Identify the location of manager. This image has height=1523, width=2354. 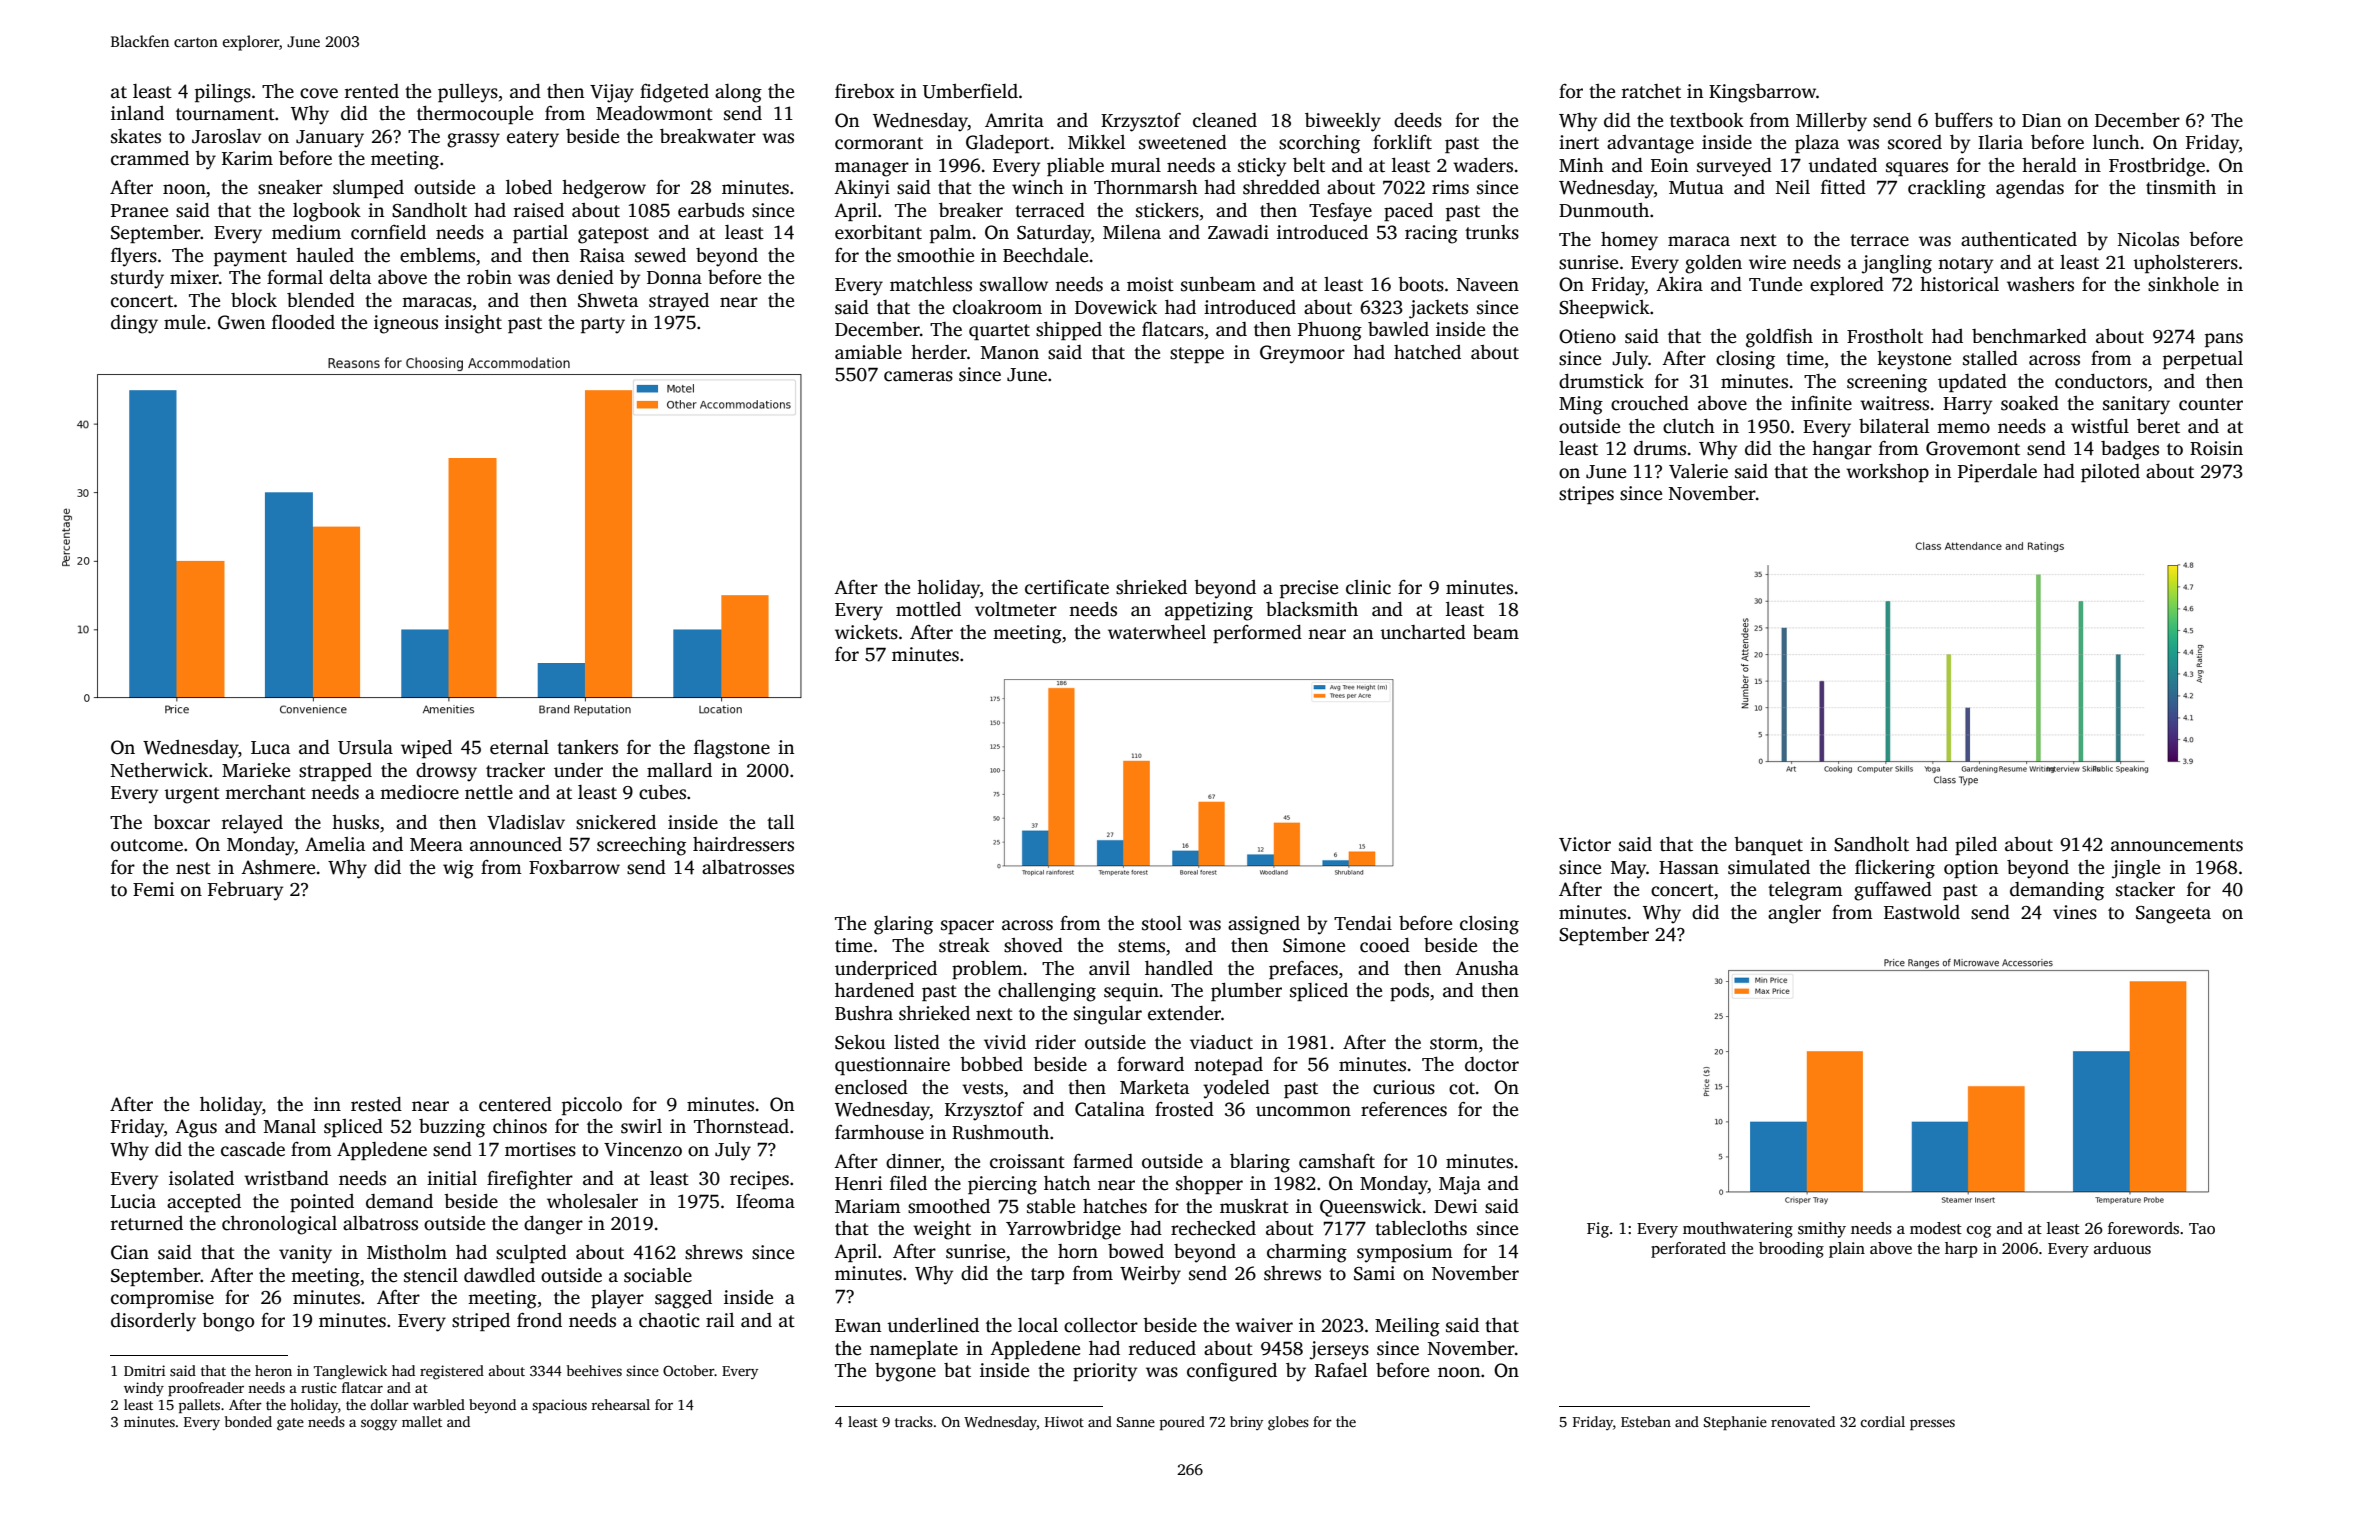
(872, 169).
